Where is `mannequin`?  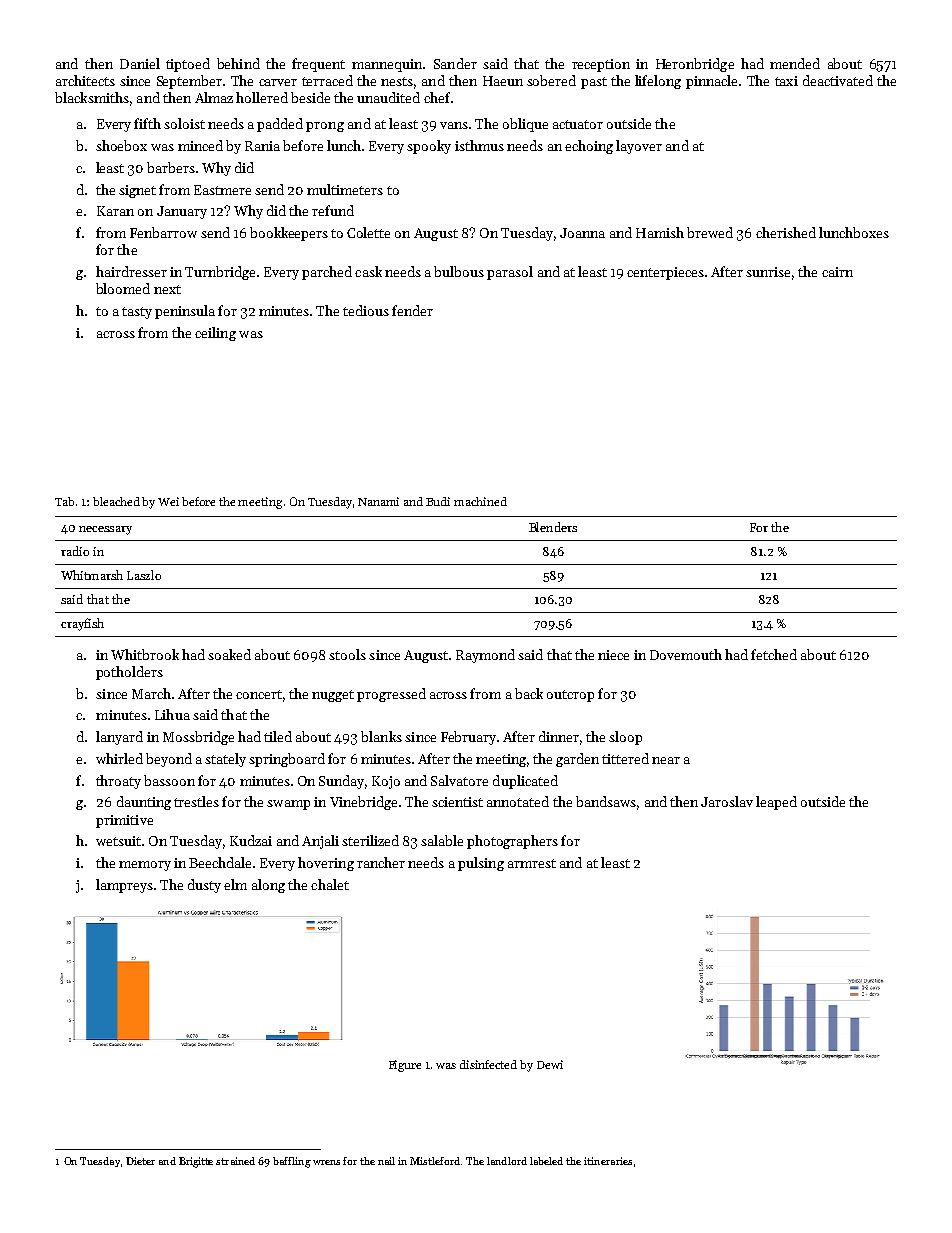 mannequin is located at coordinates (387, 65).
